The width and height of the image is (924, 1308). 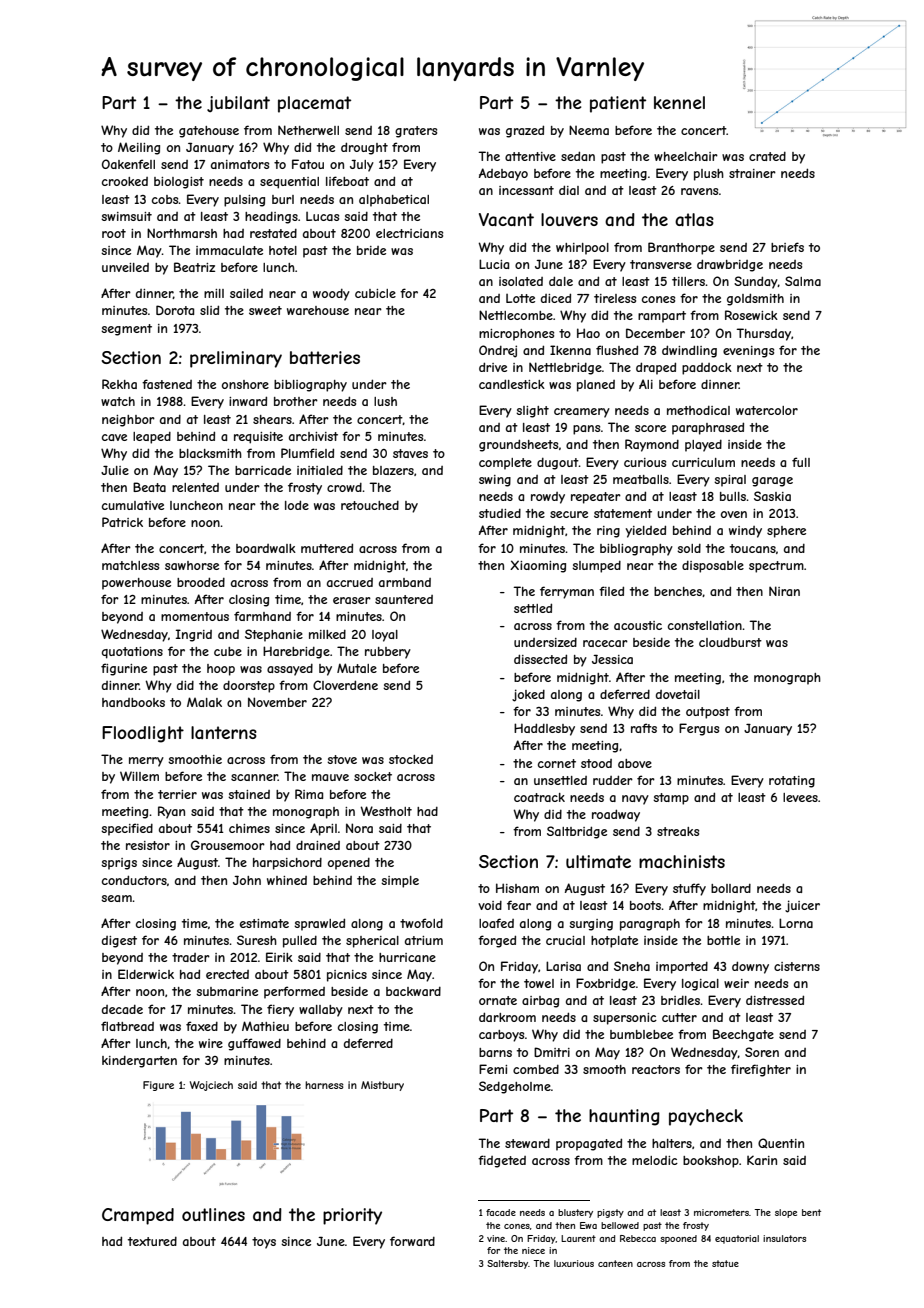 I want to click on matchless, so click(x=130, y=565).
